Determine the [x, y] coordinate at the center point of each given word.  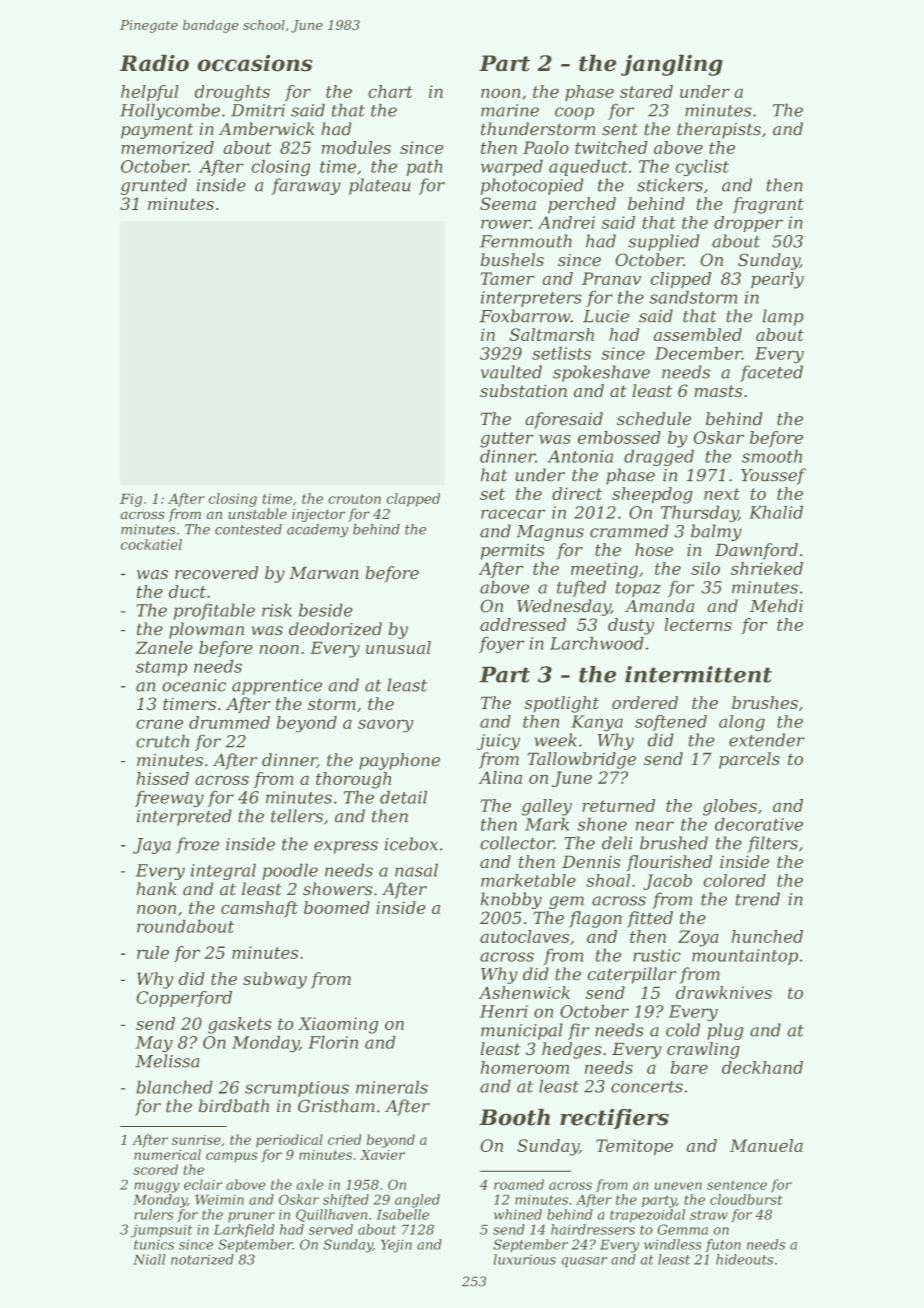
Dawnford [756, 551]
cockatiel [151, 544]
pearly [777, 280]
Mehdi [776, 606]
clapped [413, 500]
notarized [202, 1259]
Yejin [396, 1246]
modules [356, 147]
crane [159, 724]
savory [386, 726]
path [424, 167]
